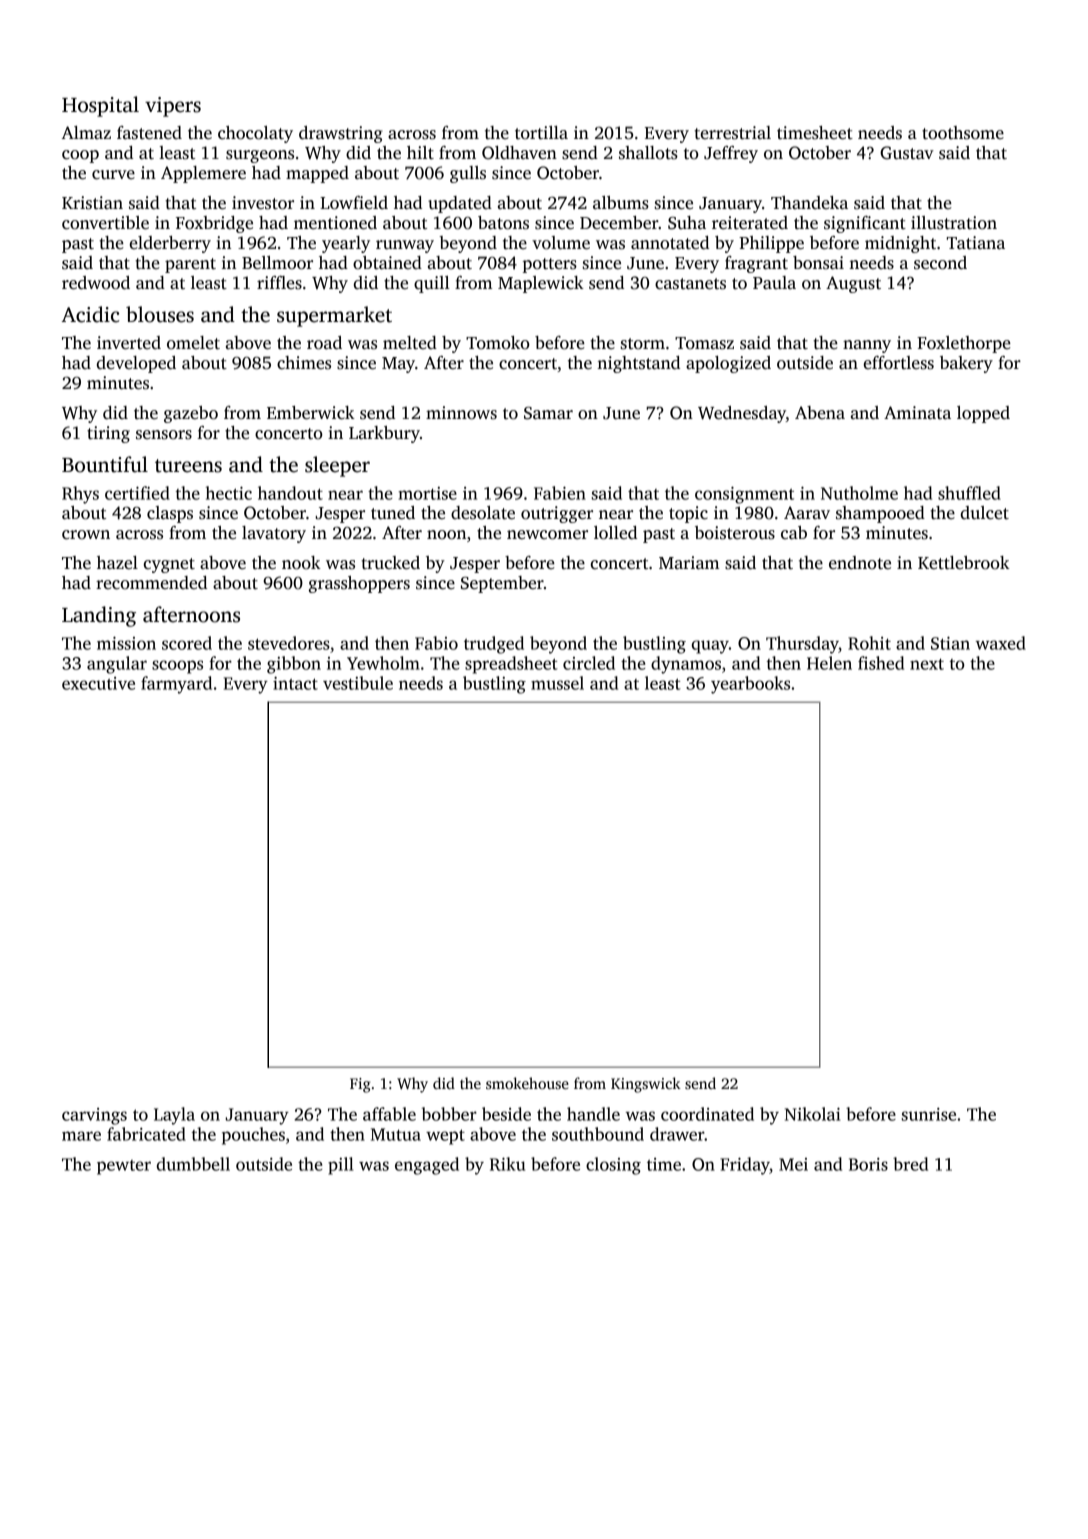 The width and height of the page is (1088, 1539). Describe the element at coordinates (541, 133) in the page. I see `tortilla` at that location.
